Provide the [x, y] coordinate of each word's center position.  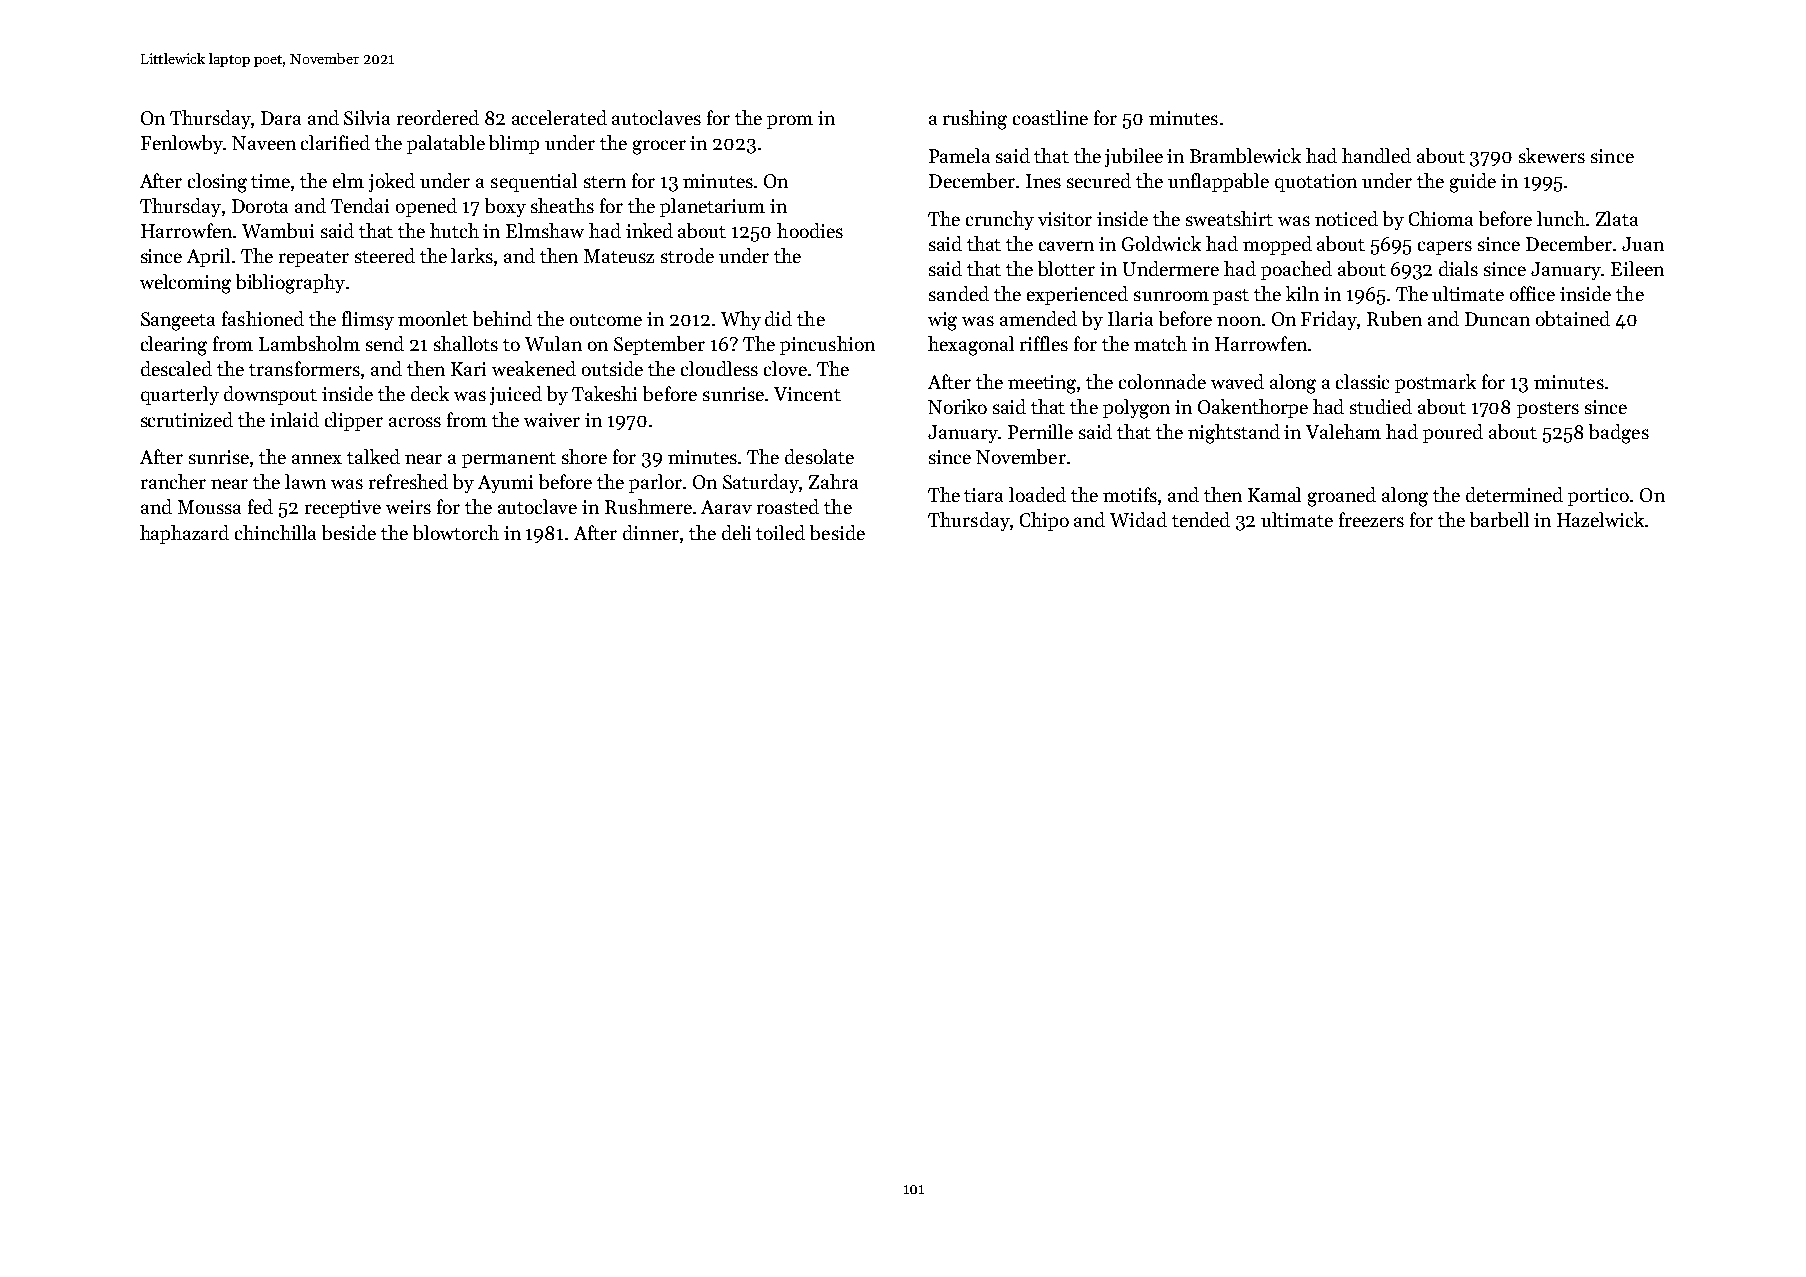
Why [741, 320]
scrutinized [187, 419]
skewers [1552, 155]
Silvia [367, 117]
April [208, 257]
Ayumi [505, 484]
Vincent [807, 394]
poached [1296, 270]
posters [1548, 410]
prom [790, 122]
